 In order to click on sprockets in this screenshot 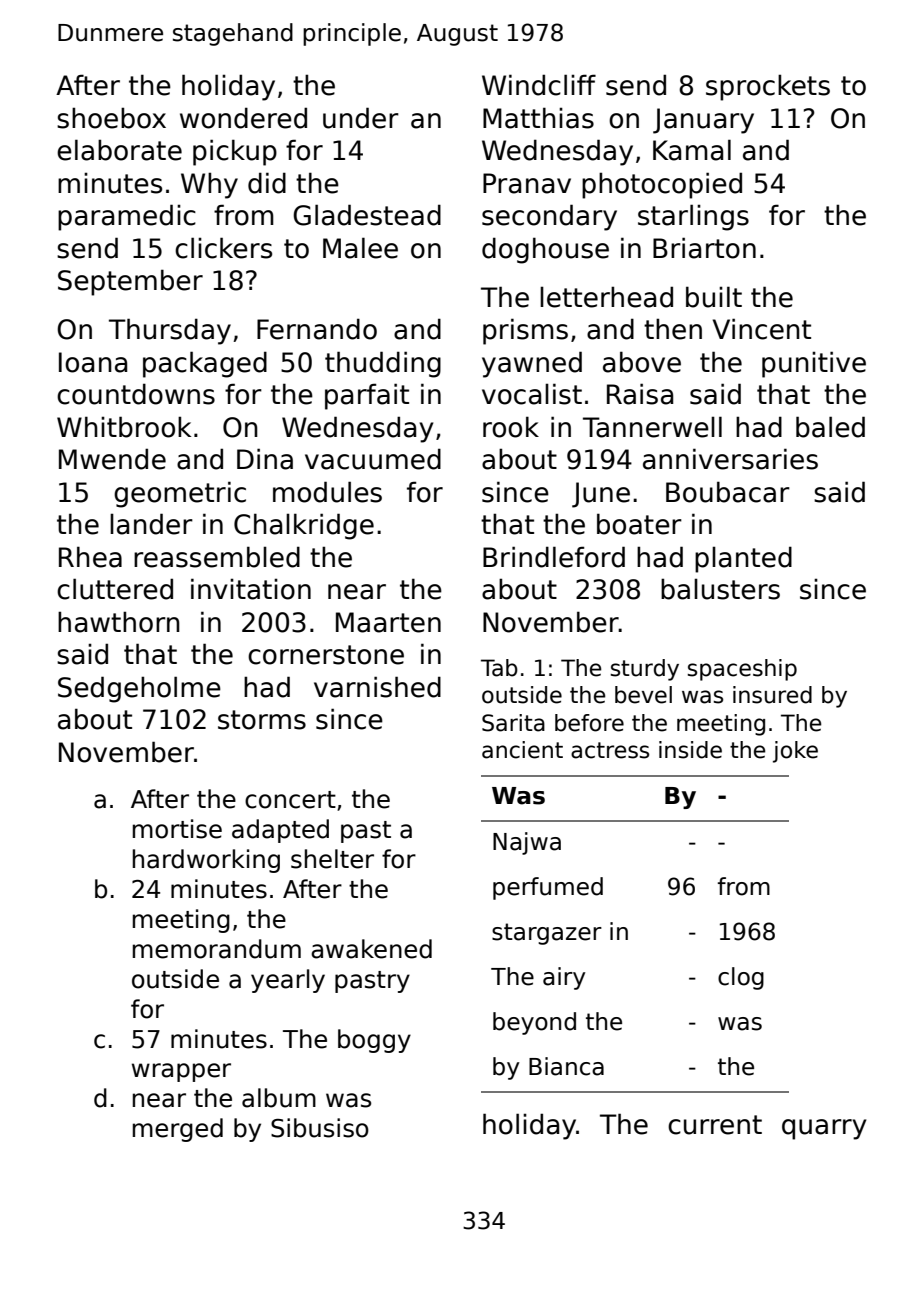, I will do `click(768, 87)`.
